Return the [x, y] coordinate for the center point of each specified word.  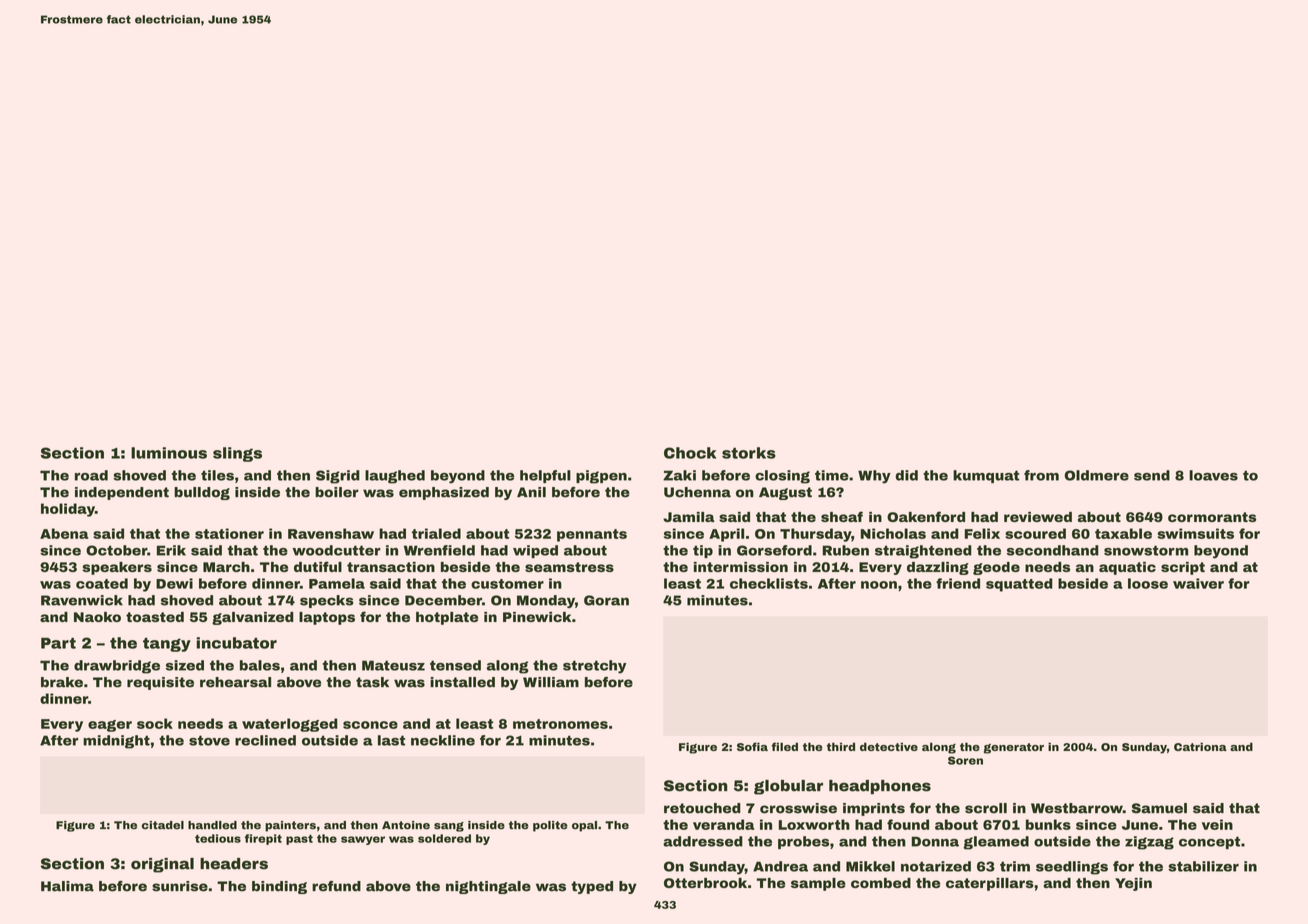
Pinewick [537, 617]
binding [279, 887]
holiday [68, 510]
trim [1015, 866]
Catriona [1200, 746]
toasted [155, 617]
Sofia [752, 746]
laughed [395, 477]
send [1152, 475]
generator [1014, 748]
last [391, 740]
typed [592, 887]
